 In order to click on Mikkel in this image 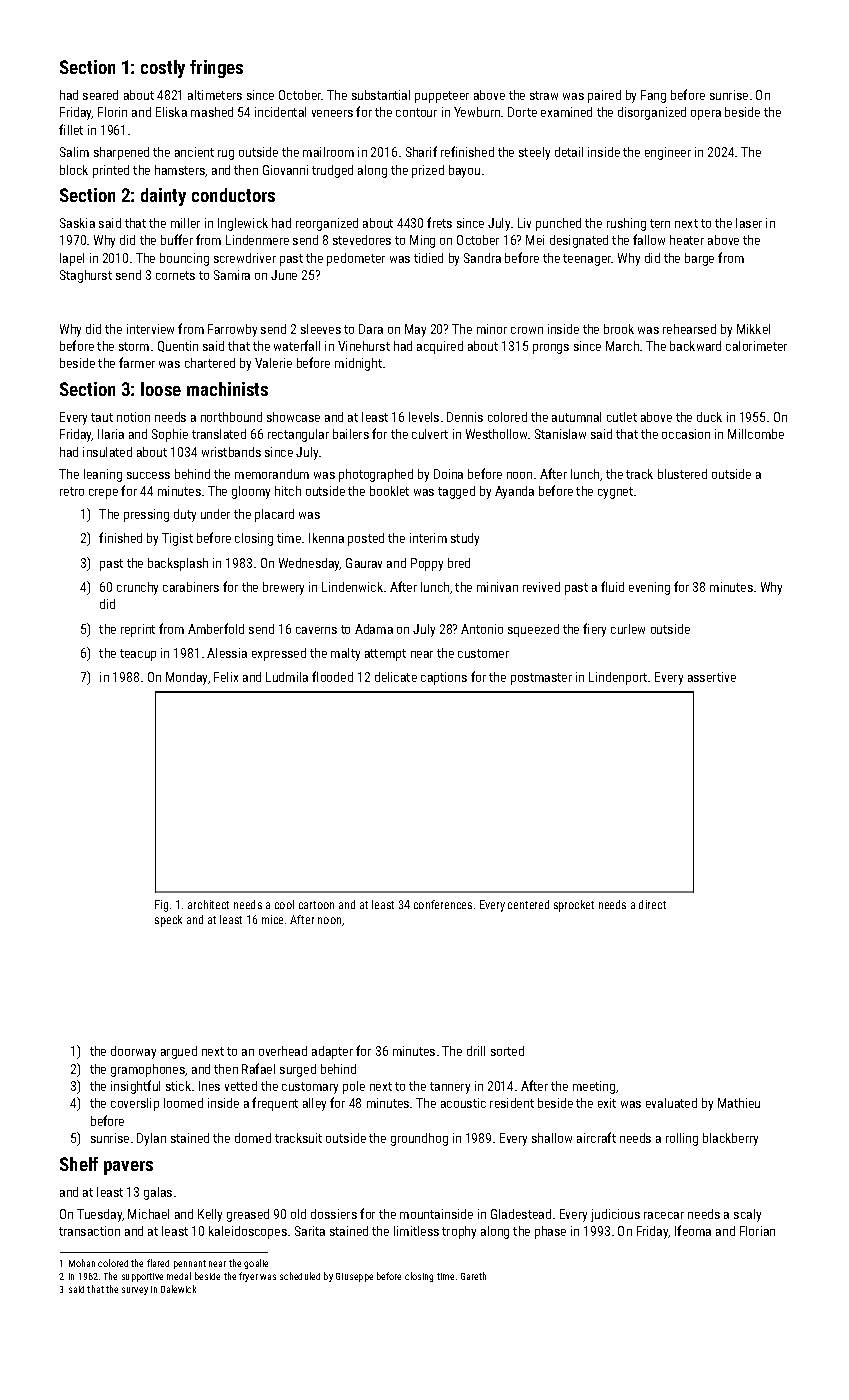, I will do `click(753, 329)`.
